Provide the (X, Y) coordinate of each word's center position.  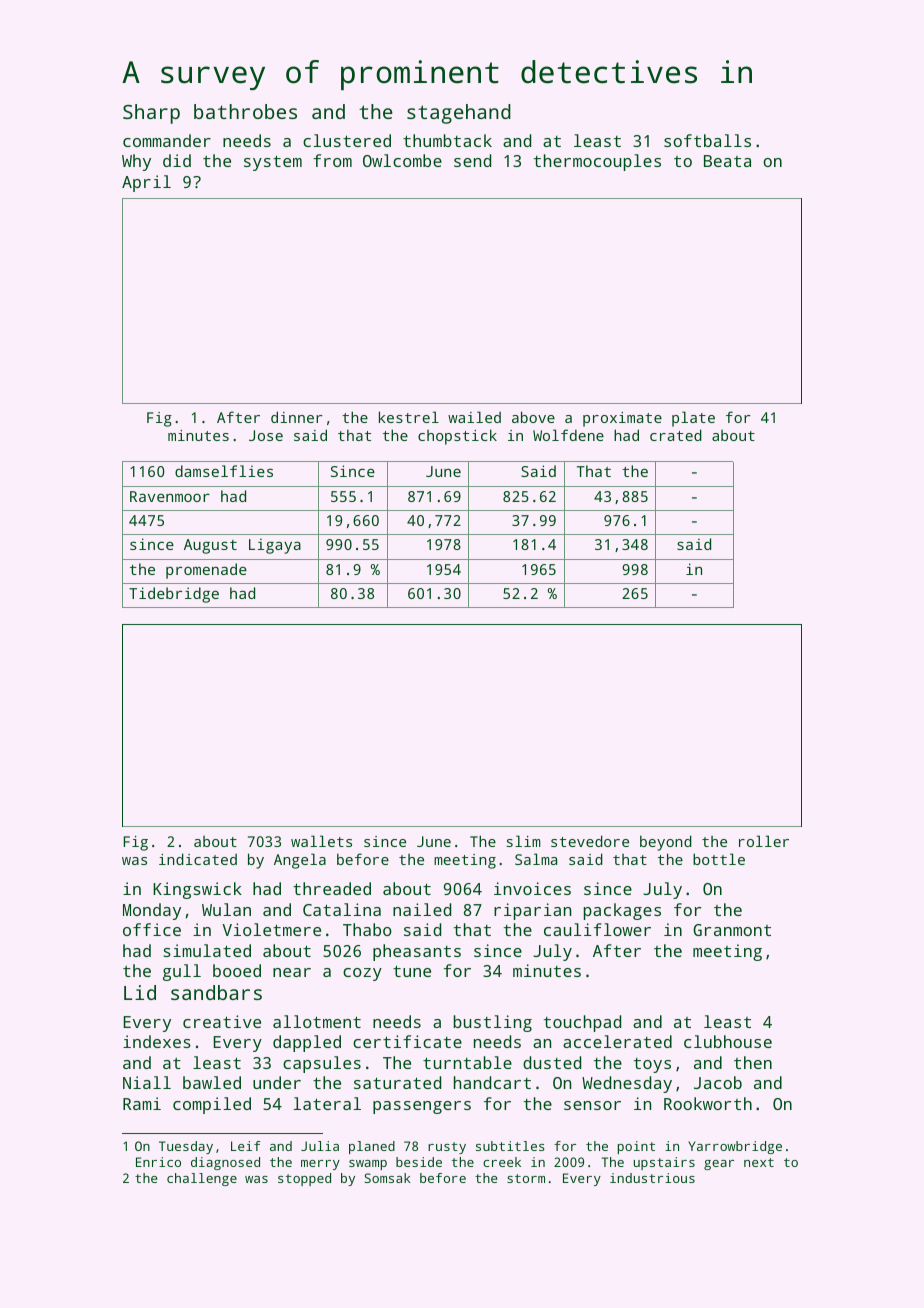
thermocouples (597, 162)
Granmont (732, 930)
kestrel (409, 417)
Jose (266, 435)
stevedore (590, 841)
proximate (622, 419)
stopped (304, 1179)
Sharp (151, 114)
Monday (152, 911)
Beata (727, 161)
